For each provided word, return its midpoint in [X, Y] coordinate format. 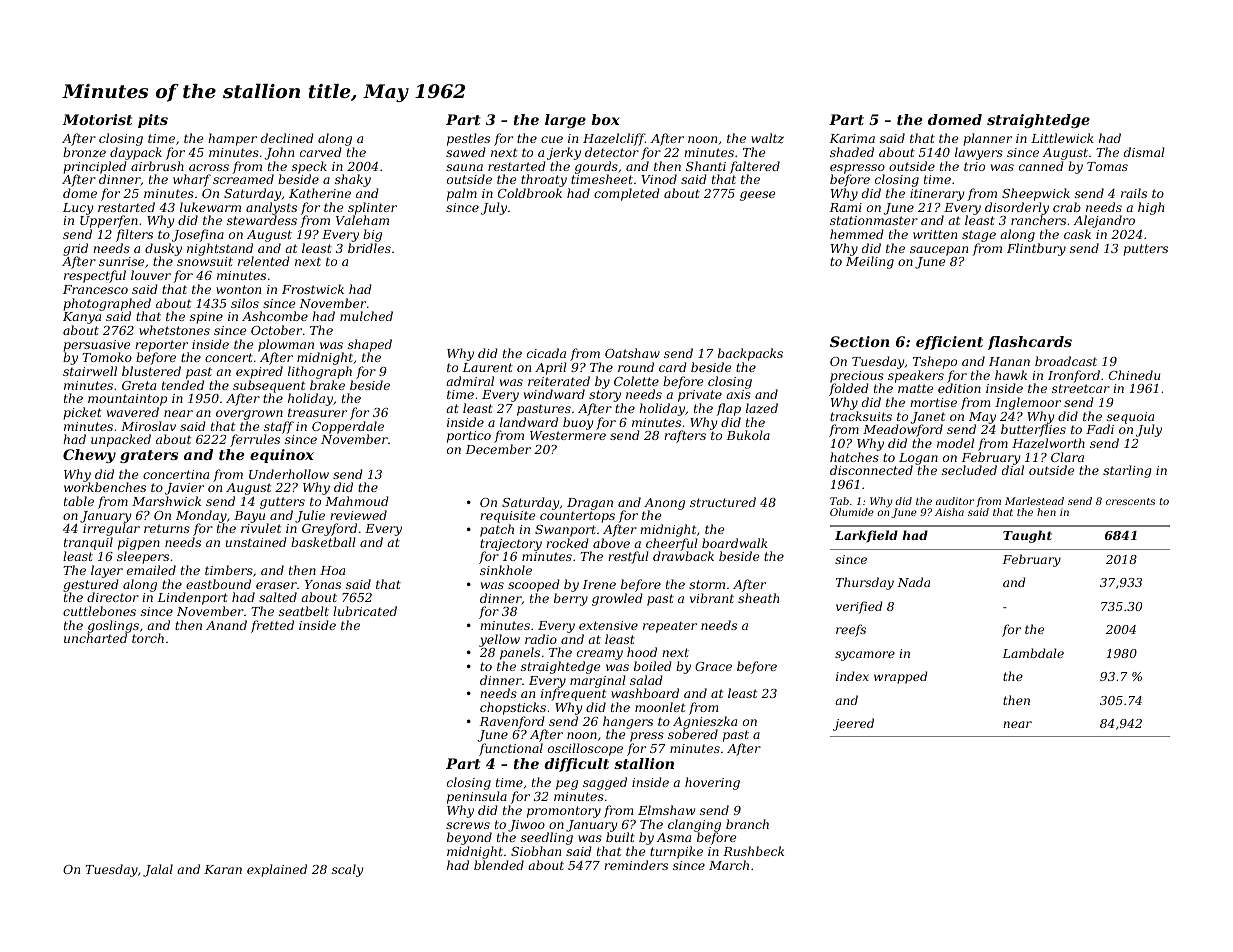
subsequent [269, 387]
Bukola [748, 435]
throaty [544, 180]
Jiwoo [526, 826]
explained [277, 870]
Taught [1027, 536]
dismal [1144, 152]
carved [321, 152]
